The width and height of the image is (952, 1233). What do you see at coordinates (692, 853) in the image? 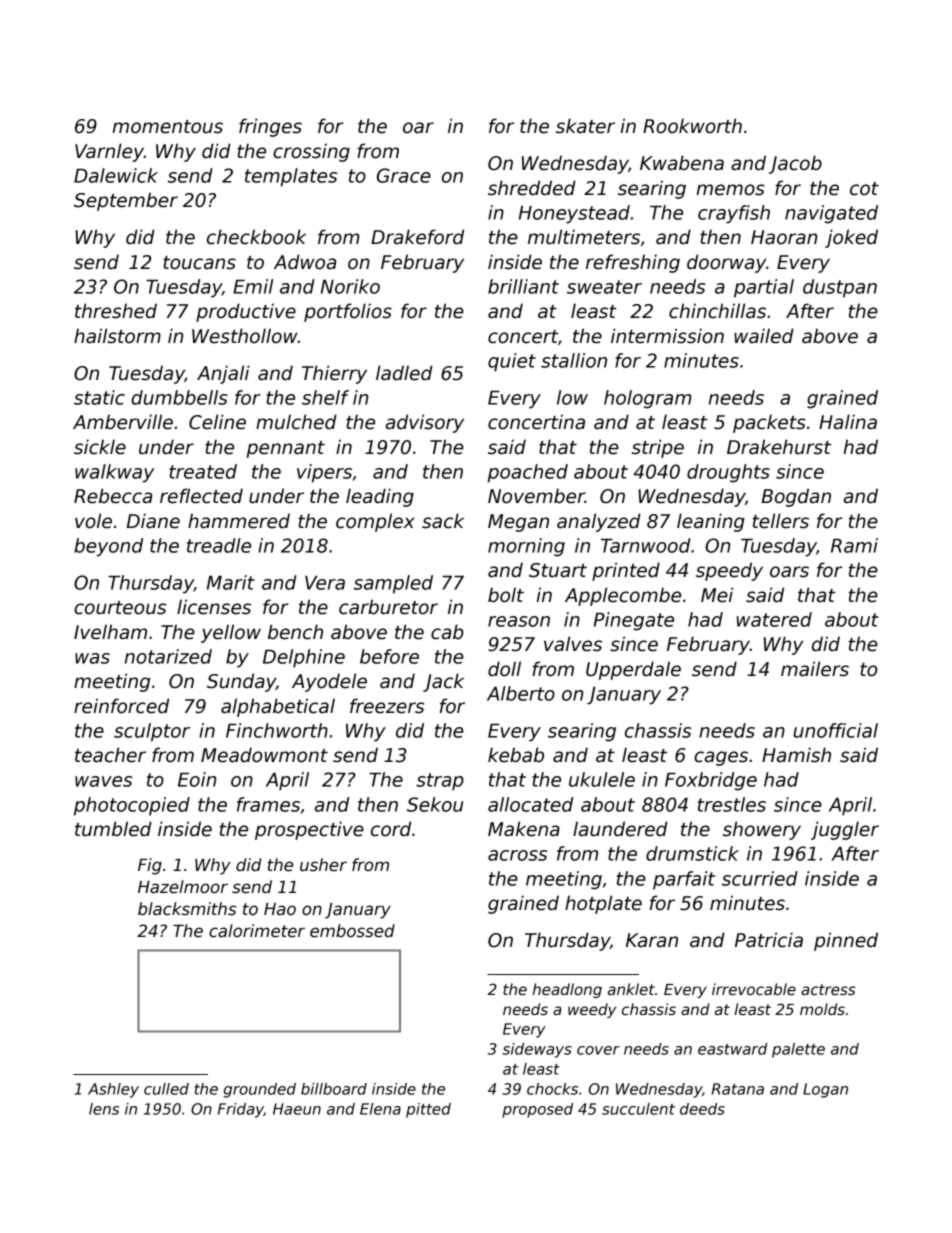
I see `drumstick` at bounding box center [692, 853].
